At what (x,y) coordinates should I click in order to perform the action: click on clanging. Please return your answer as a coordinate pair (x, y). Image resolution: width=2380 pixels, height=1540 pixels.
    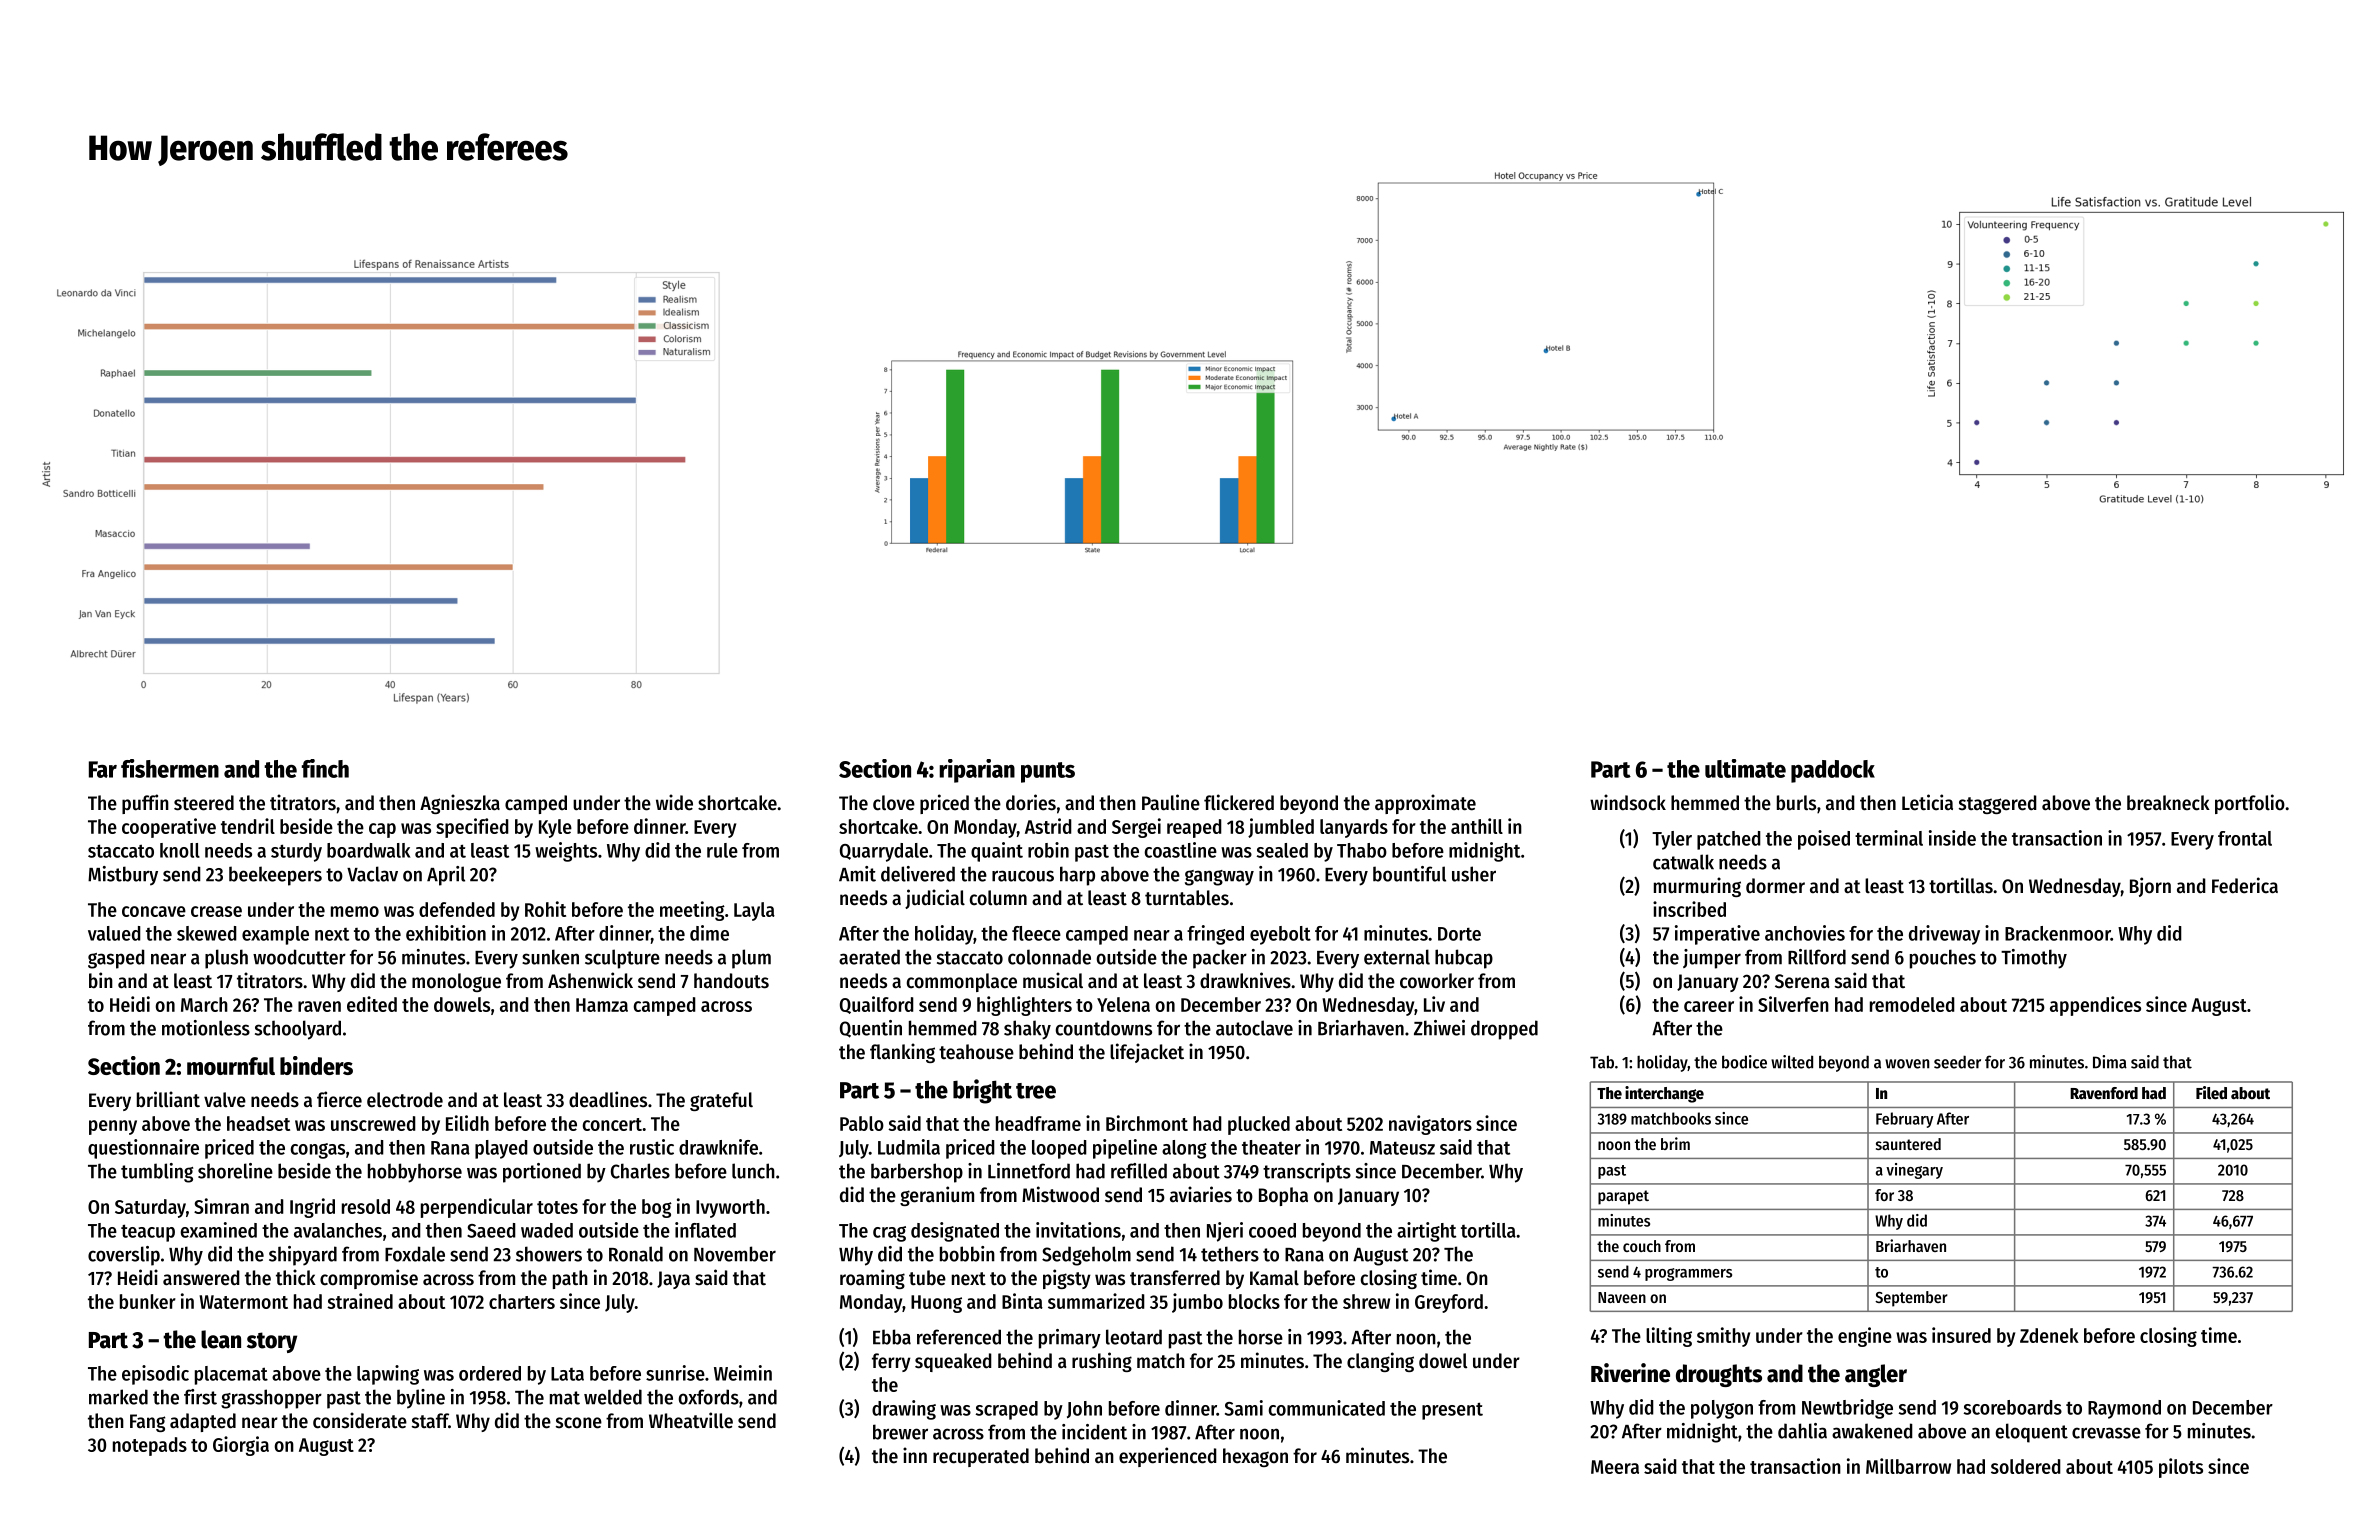
    Looking at the image, I should click on (1380, 1362).
